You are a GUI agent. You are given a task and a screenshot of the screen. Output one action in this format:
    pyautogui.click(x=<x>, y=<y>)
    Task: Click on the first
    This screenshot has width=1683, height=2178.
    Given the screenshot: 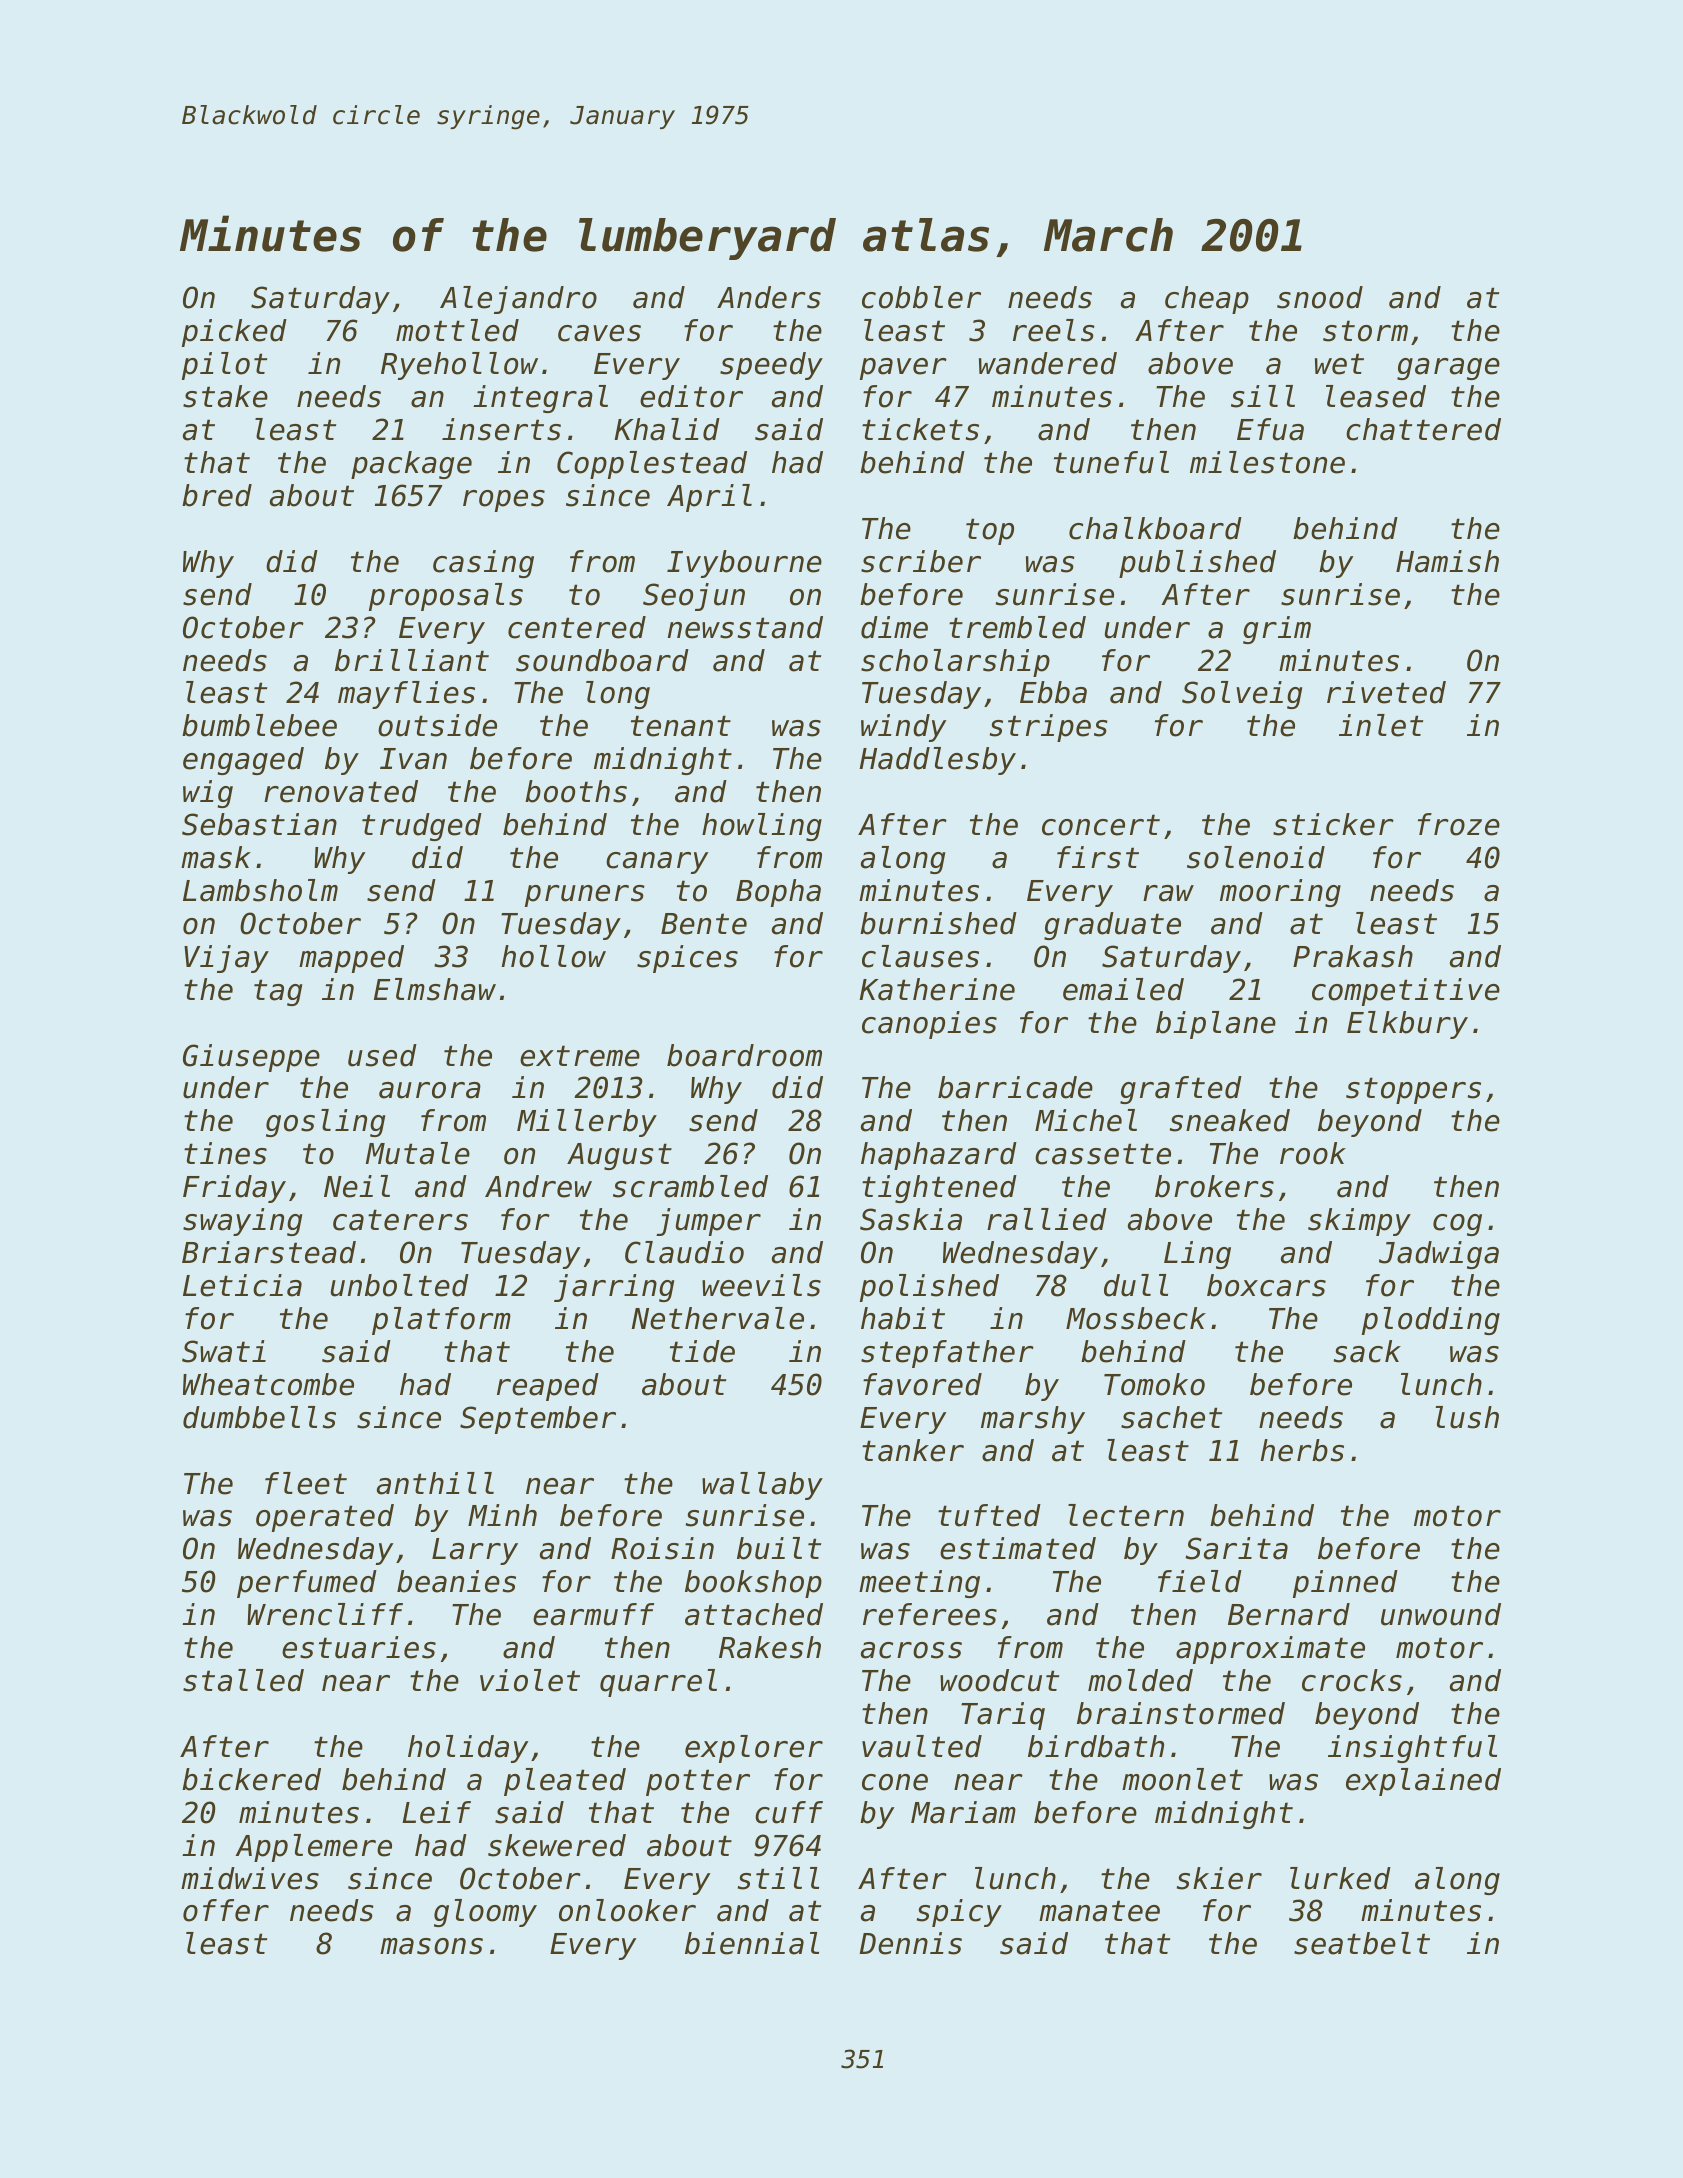 What is the action you would take?
    pyautogui.click(x=1098, y=857)
